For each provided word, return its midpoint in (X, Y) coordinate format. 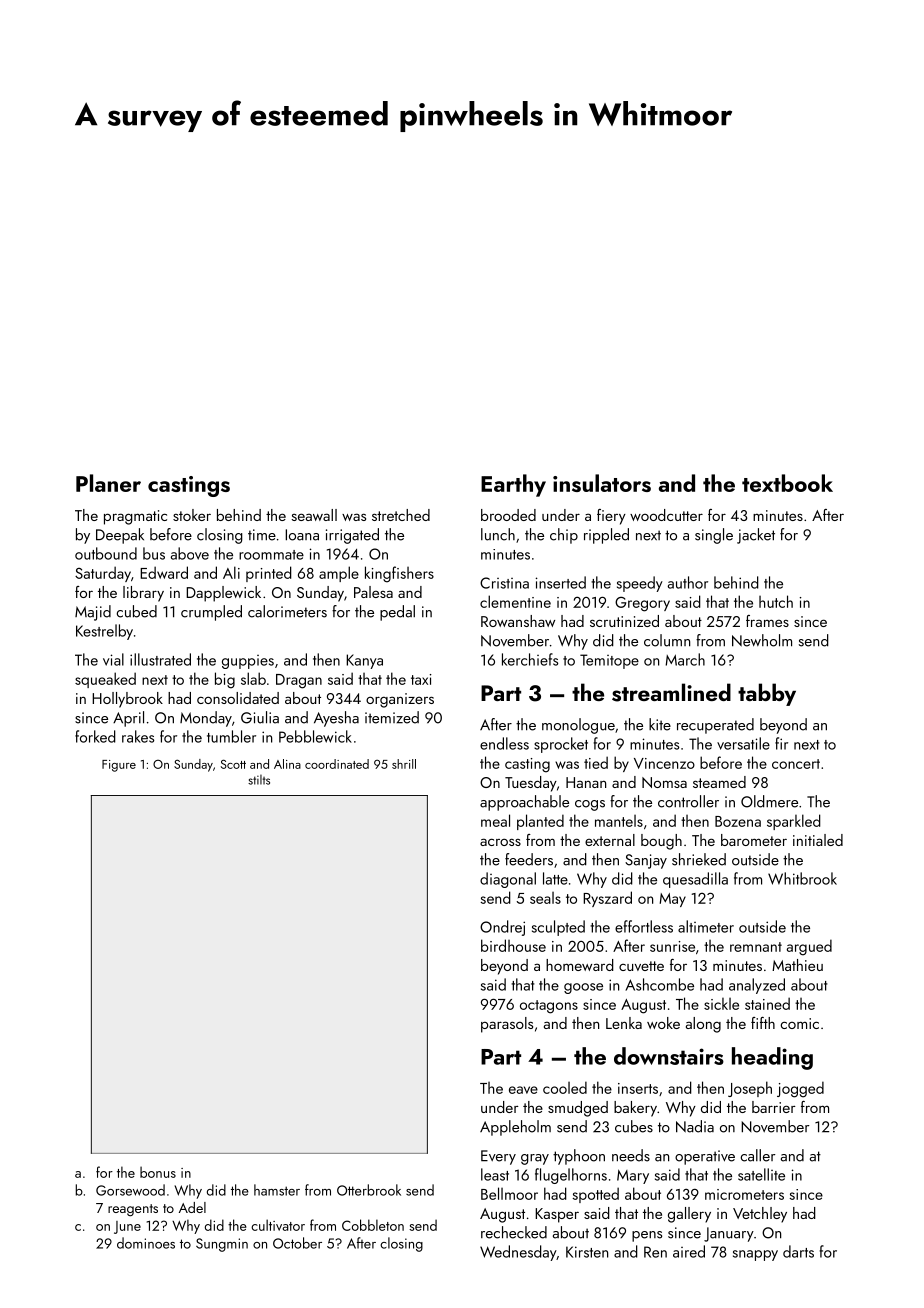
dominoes (146, 1243)
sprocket (561, 745)
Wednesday (518, 1253)
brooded (508, 515)
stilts (259, 780)
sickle (721, 1004)
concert (796, 764)
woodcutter (666, 515)
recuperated (715, 726)
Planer (108, 483)
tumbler (231, 736)
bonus (158, 1172)
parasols (507, 1025)
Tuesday (531, 784)
